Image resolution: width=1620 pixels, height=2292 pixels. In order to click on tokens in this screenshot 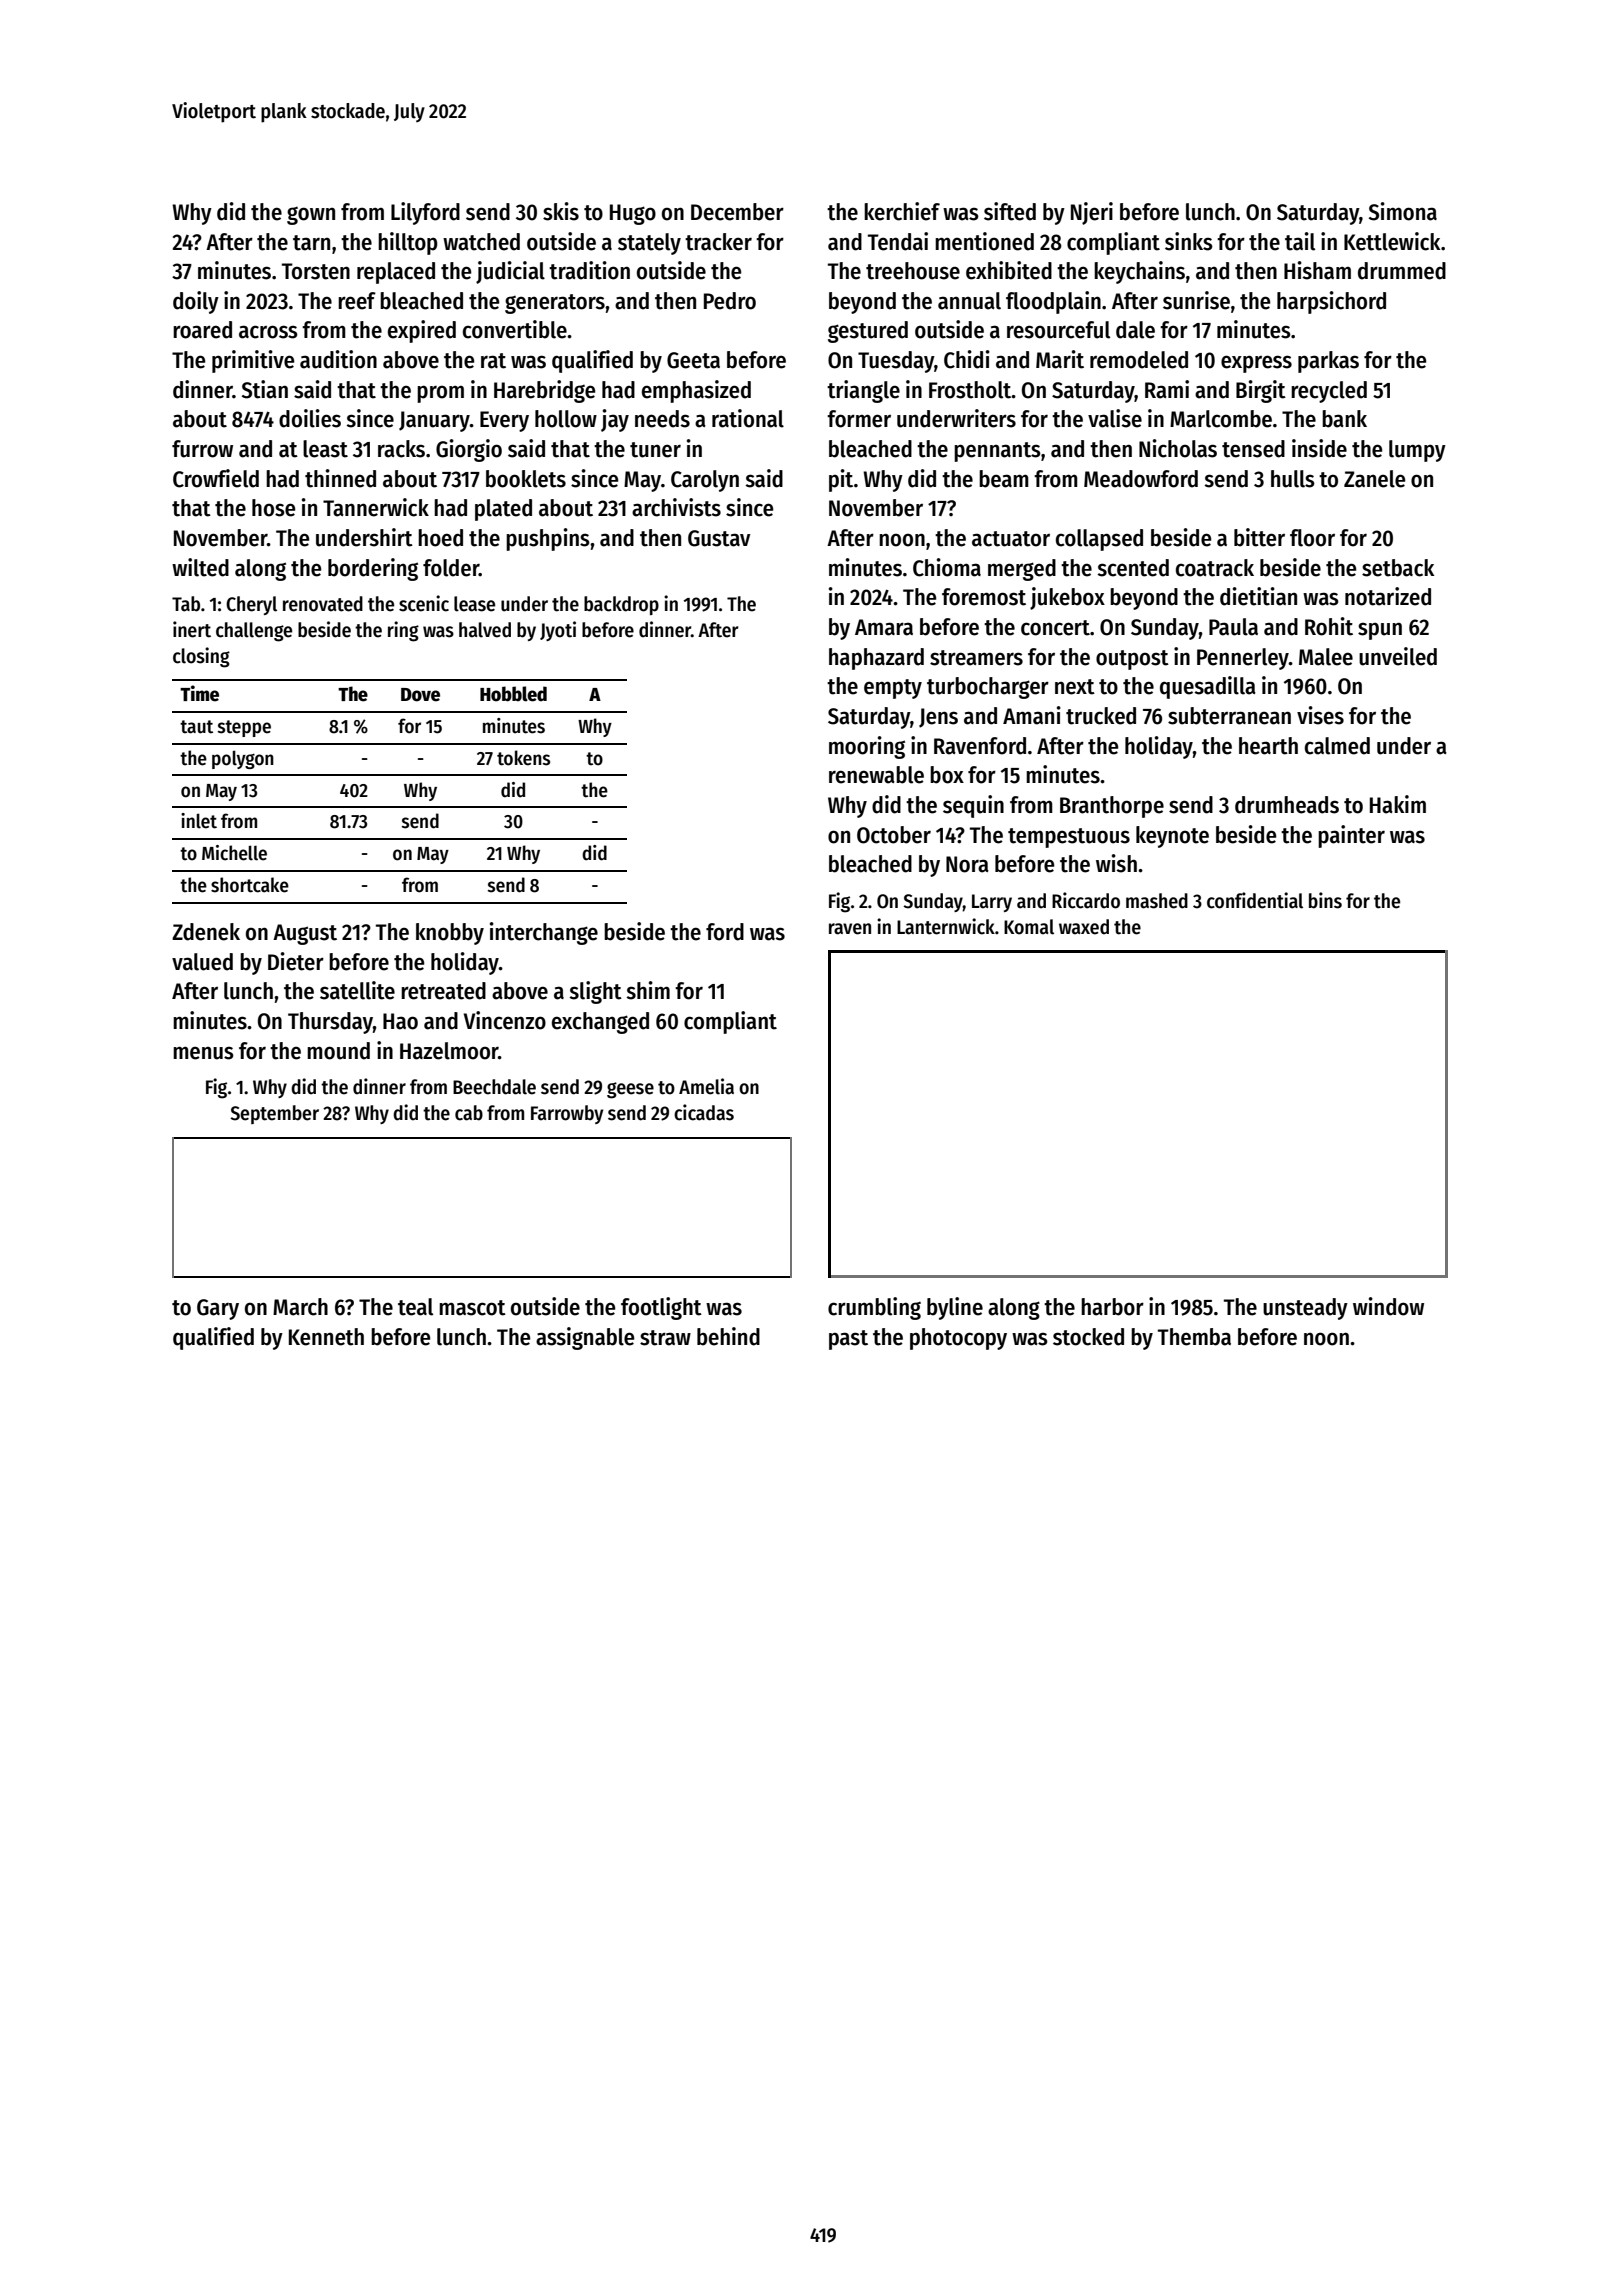, I will do `click(523, 758)`.
